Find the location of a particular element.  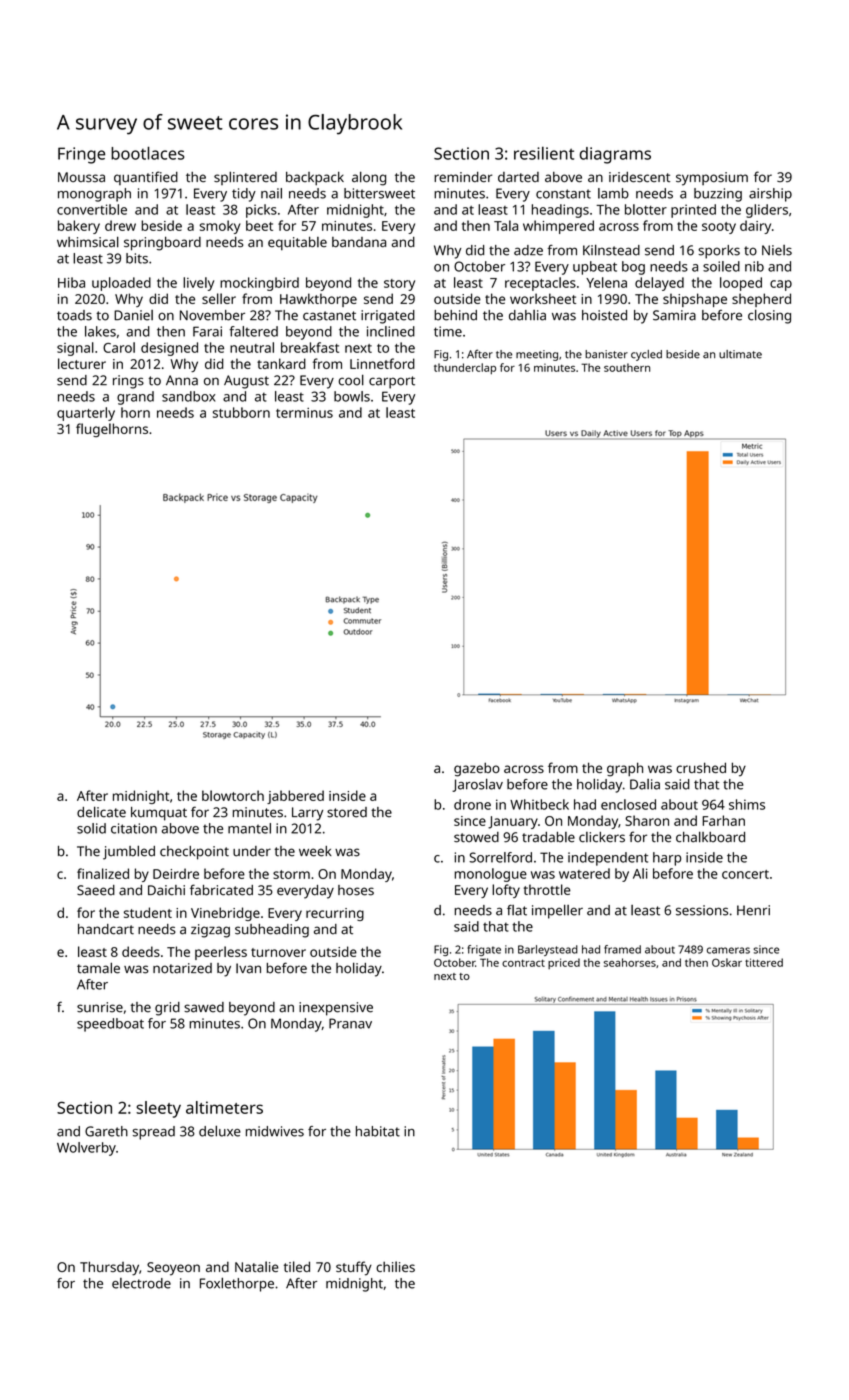

stuffy is located at coordinates (354, 1268).
